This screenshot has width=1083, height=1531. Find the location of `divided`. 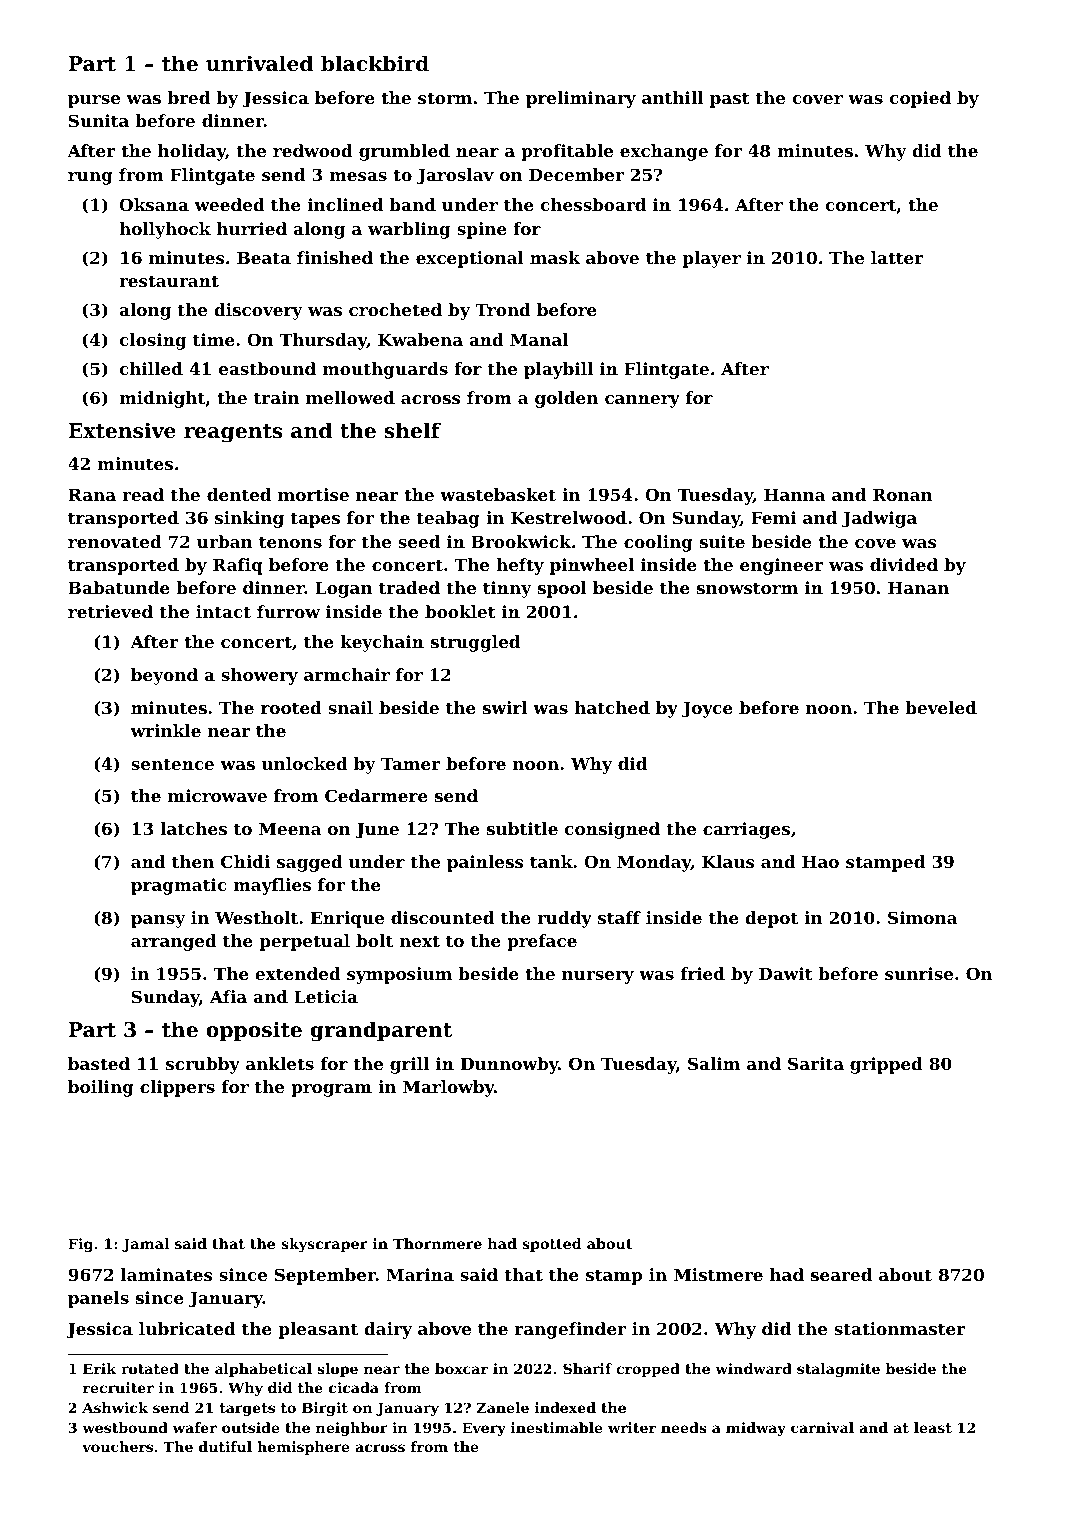

divided is located at coordinates (904, 564).
